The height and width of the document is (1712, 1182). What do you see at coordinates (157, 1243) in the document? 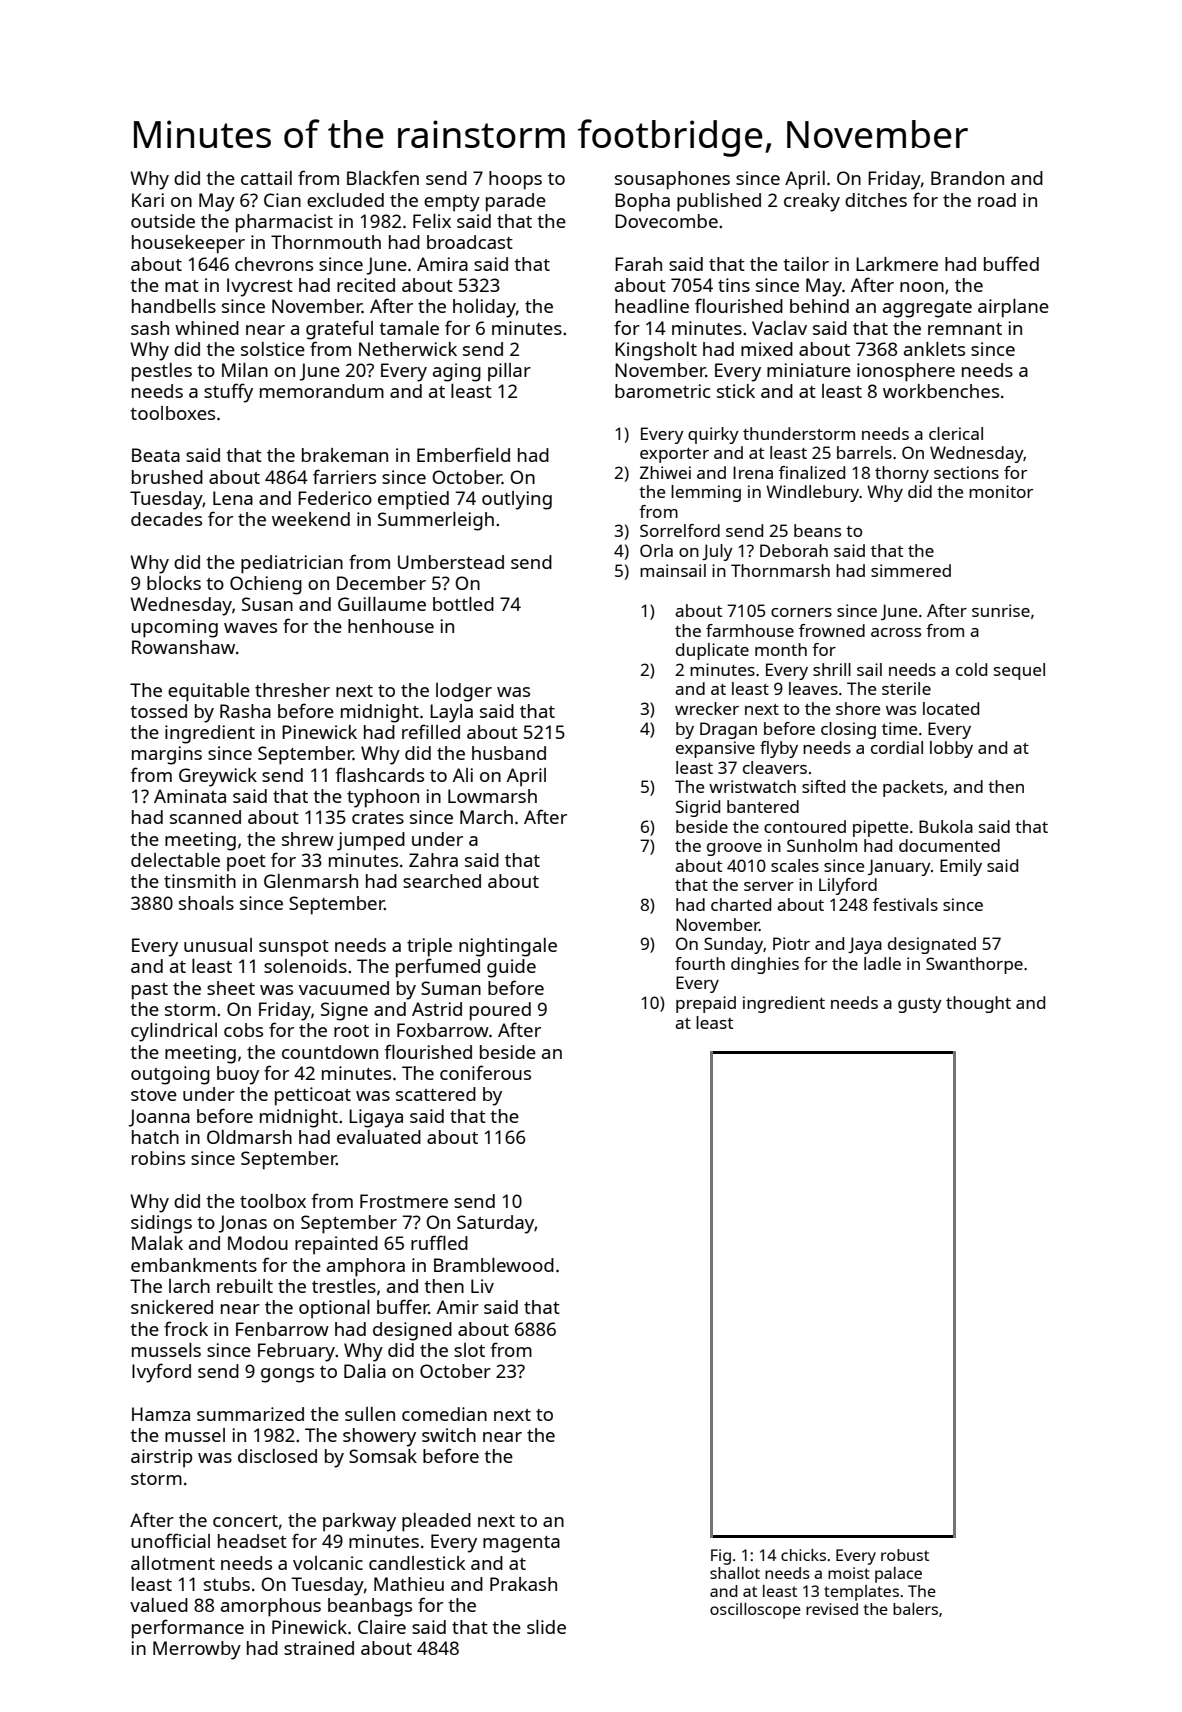
I see `Malak` at bounding box center [157, 1243].
